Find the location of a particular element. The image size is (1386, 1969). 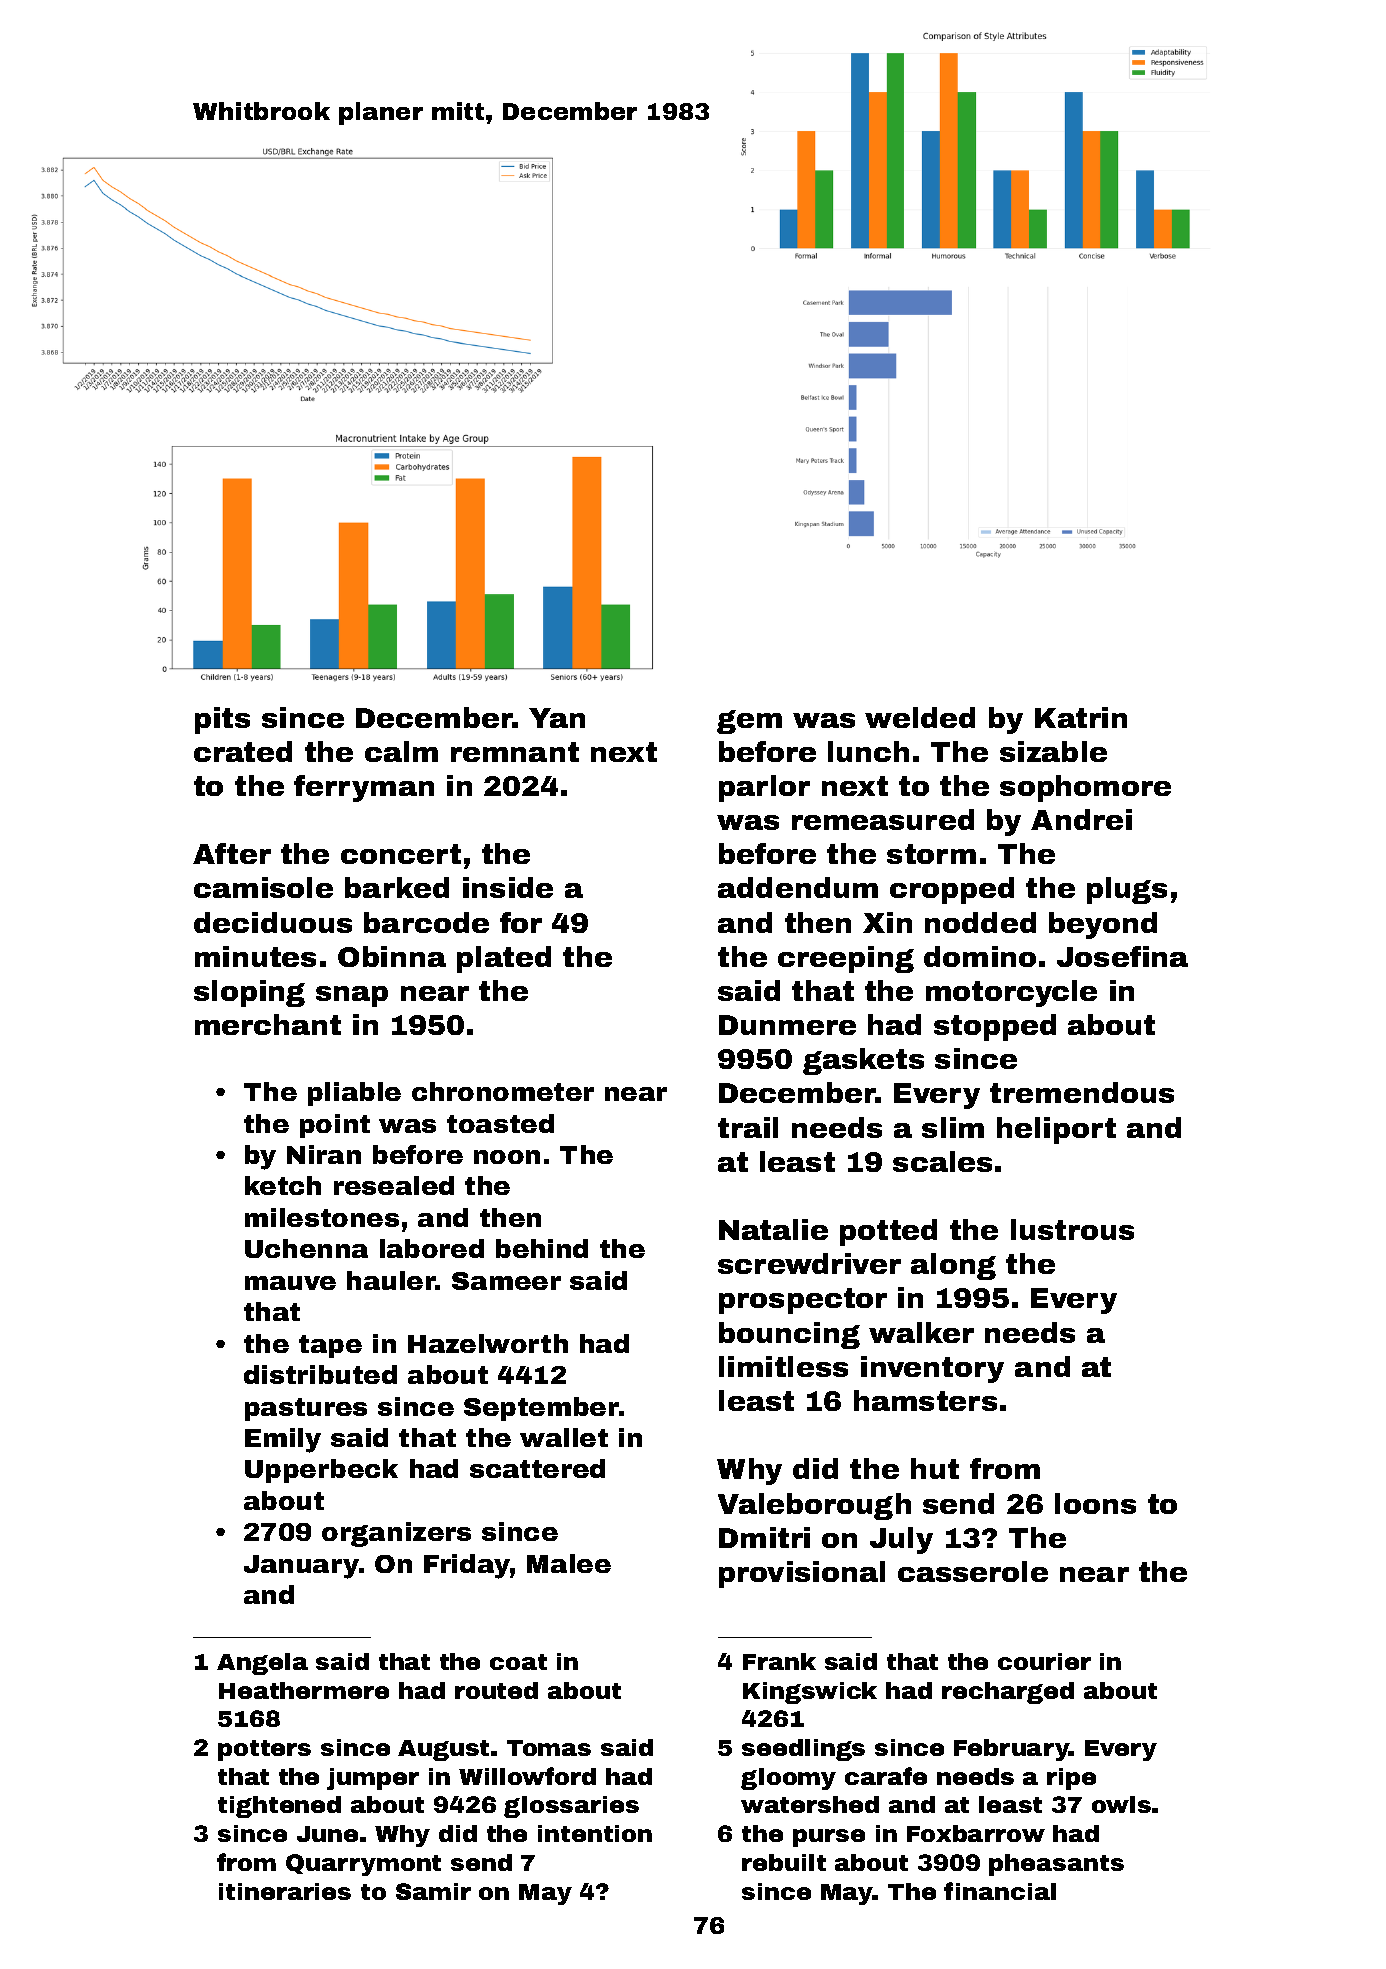

coat is located at coordinates (518, 1662).
